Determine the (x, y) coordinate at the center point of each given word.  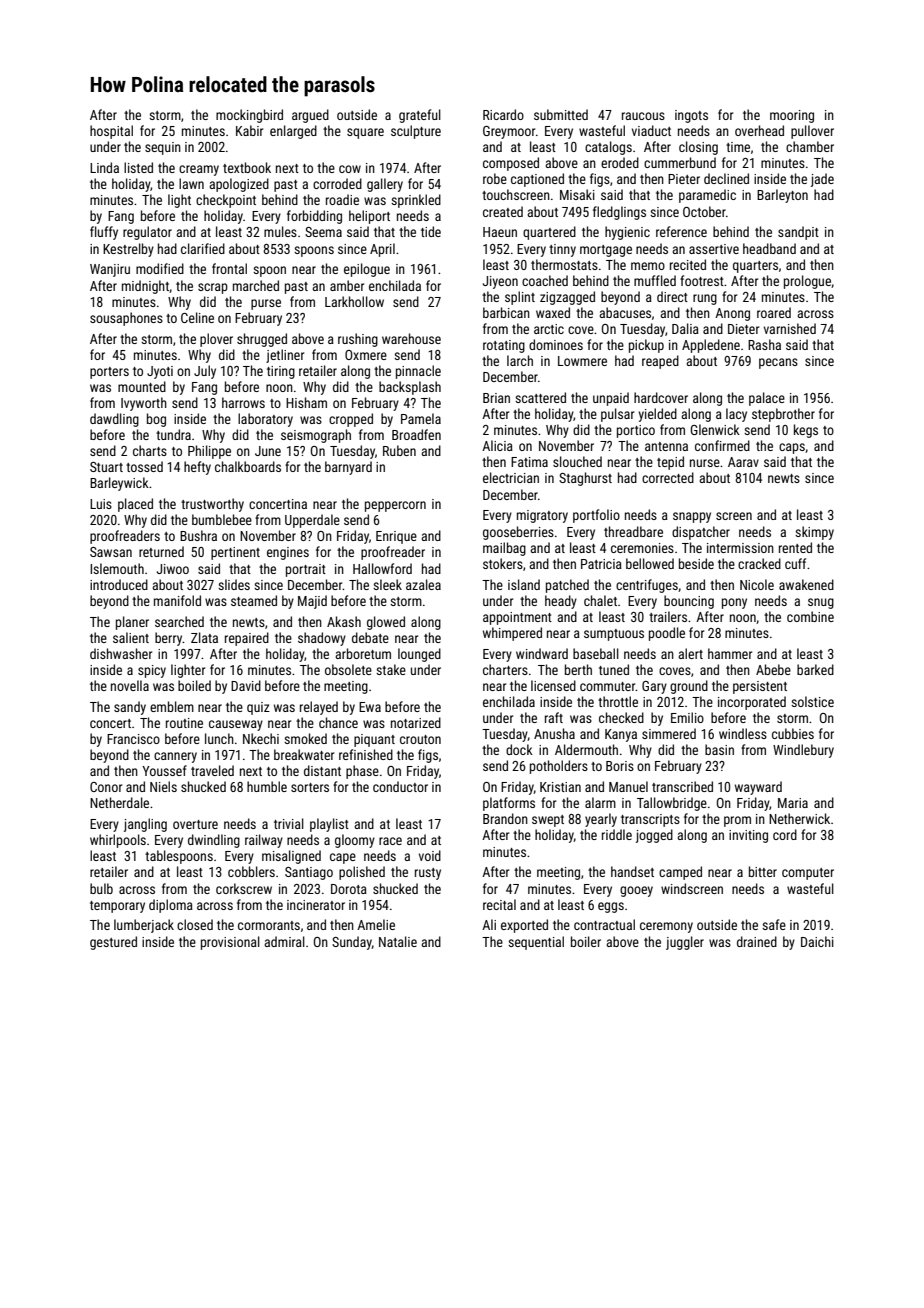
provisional (230, 943)
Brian (496, 398)
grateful (420, 116)
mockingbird (249, 116)
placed (135, 505)
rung (705, 299)
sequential (536, 943)
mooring (792, 116)
